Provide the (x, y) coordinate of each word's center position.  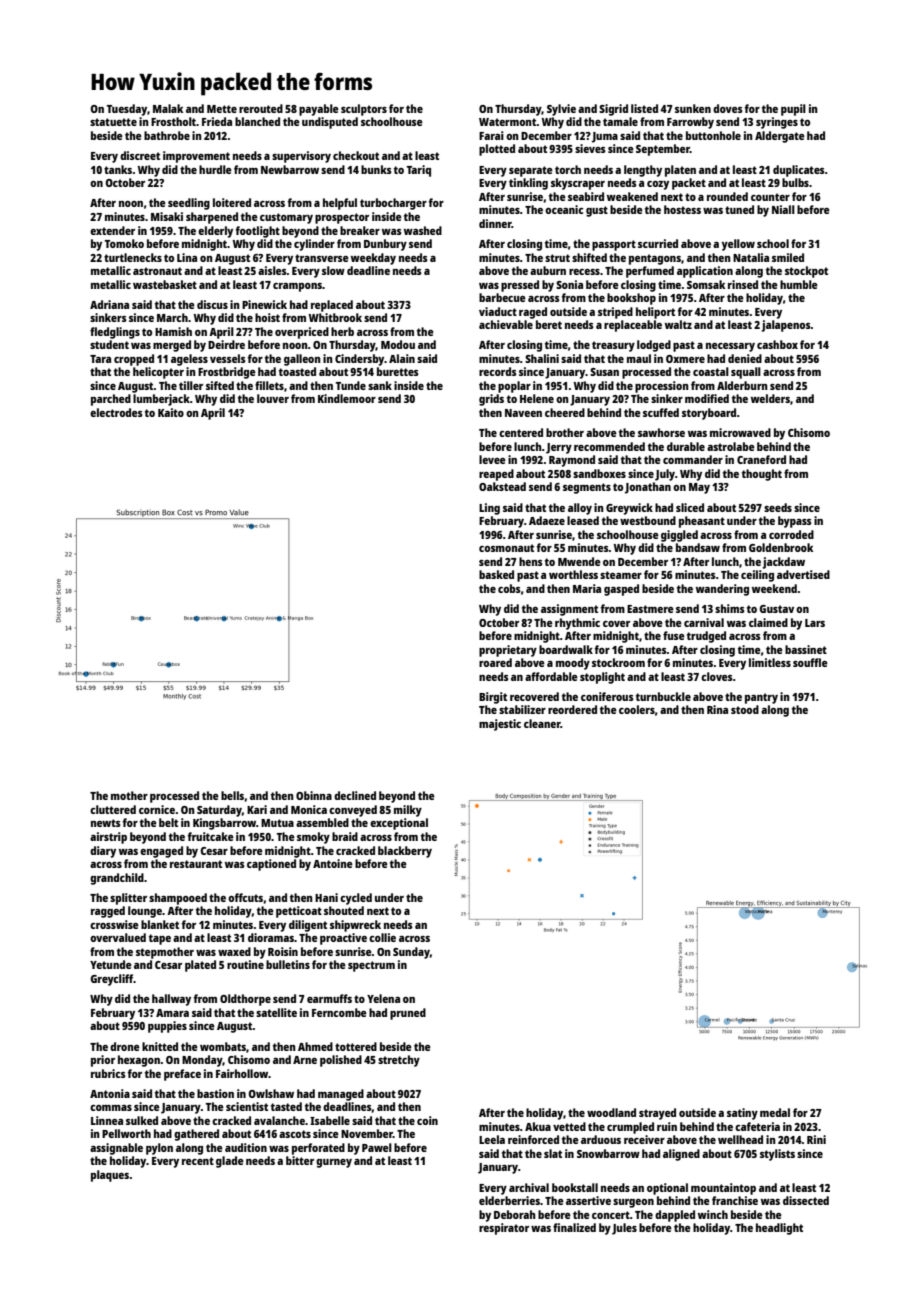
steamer (621, 575)
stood (745, 709)
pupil (793, 110)
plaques (110, 1176)
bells (232, 795)
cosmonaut (506, 548)
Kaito (171, 412)
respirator (504, 1229)
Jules (624, 1229)
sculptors (364, 110)
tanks (118, 169)
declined (355, 795)
